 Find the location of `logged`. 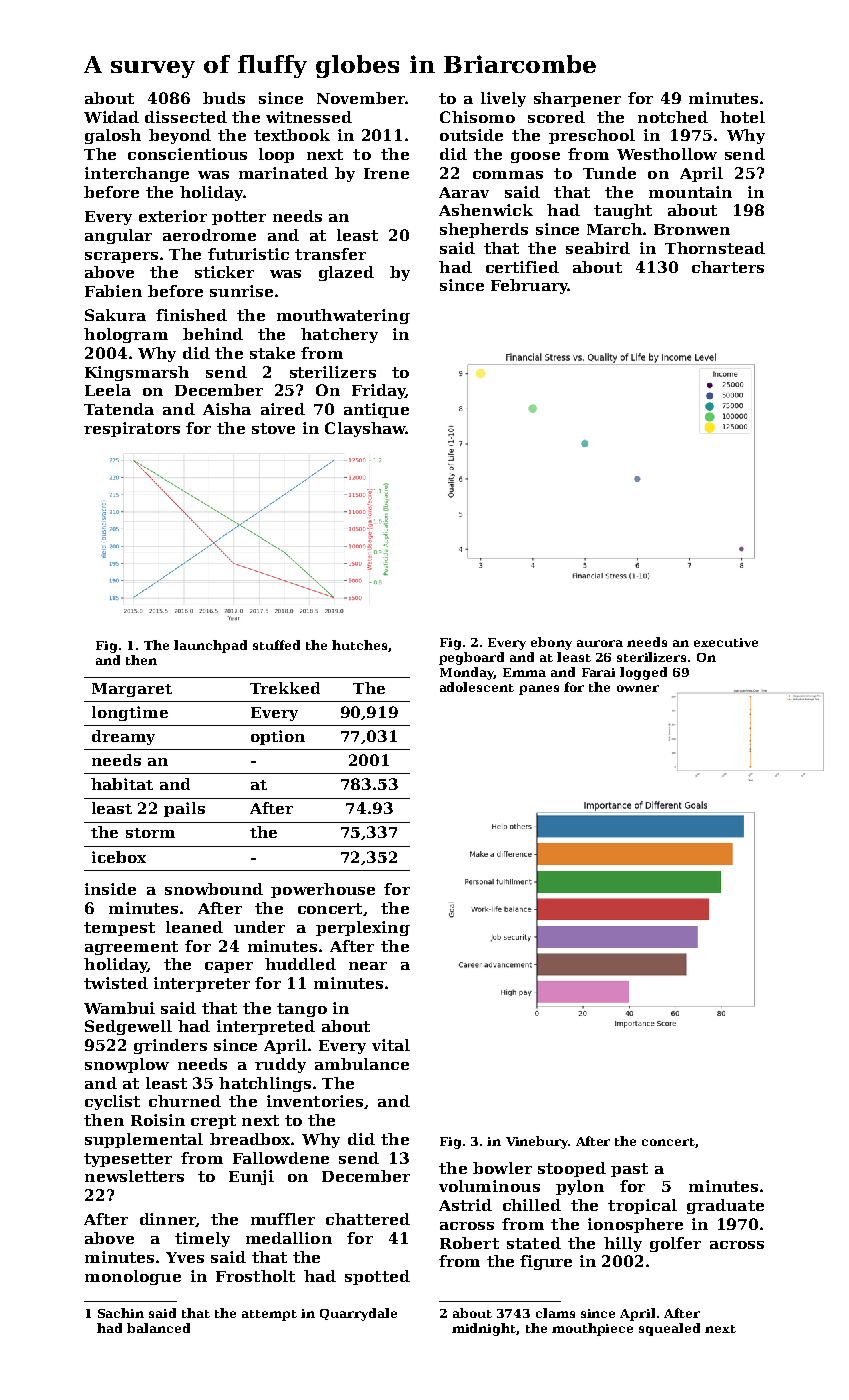

logged is located at coordinates (643, 673).
